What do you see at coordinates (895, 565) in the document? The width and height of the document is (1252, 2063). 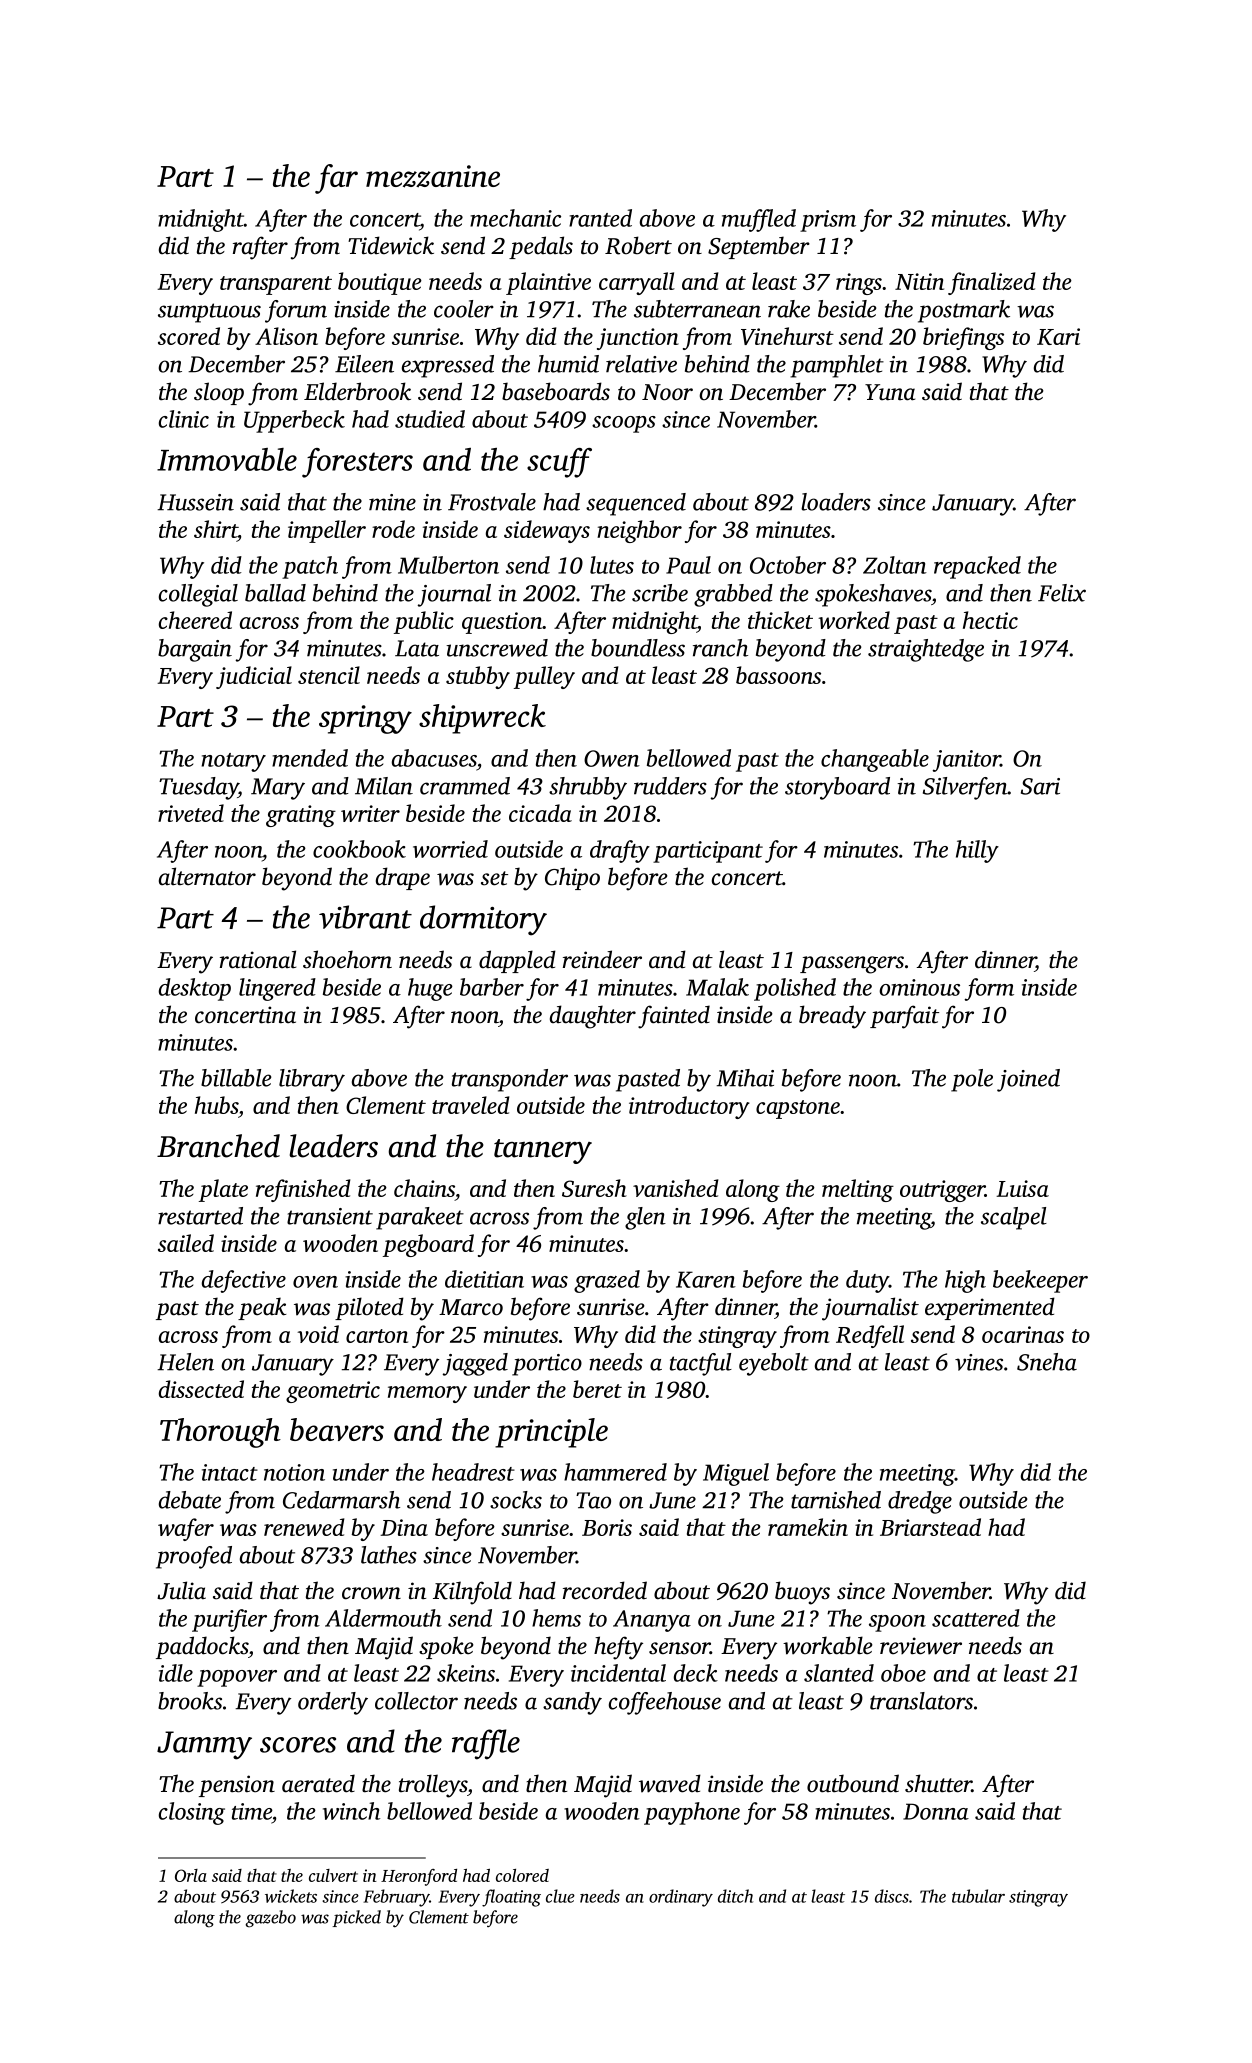 I see `Zoltan` at bounding box center [895, 565].
